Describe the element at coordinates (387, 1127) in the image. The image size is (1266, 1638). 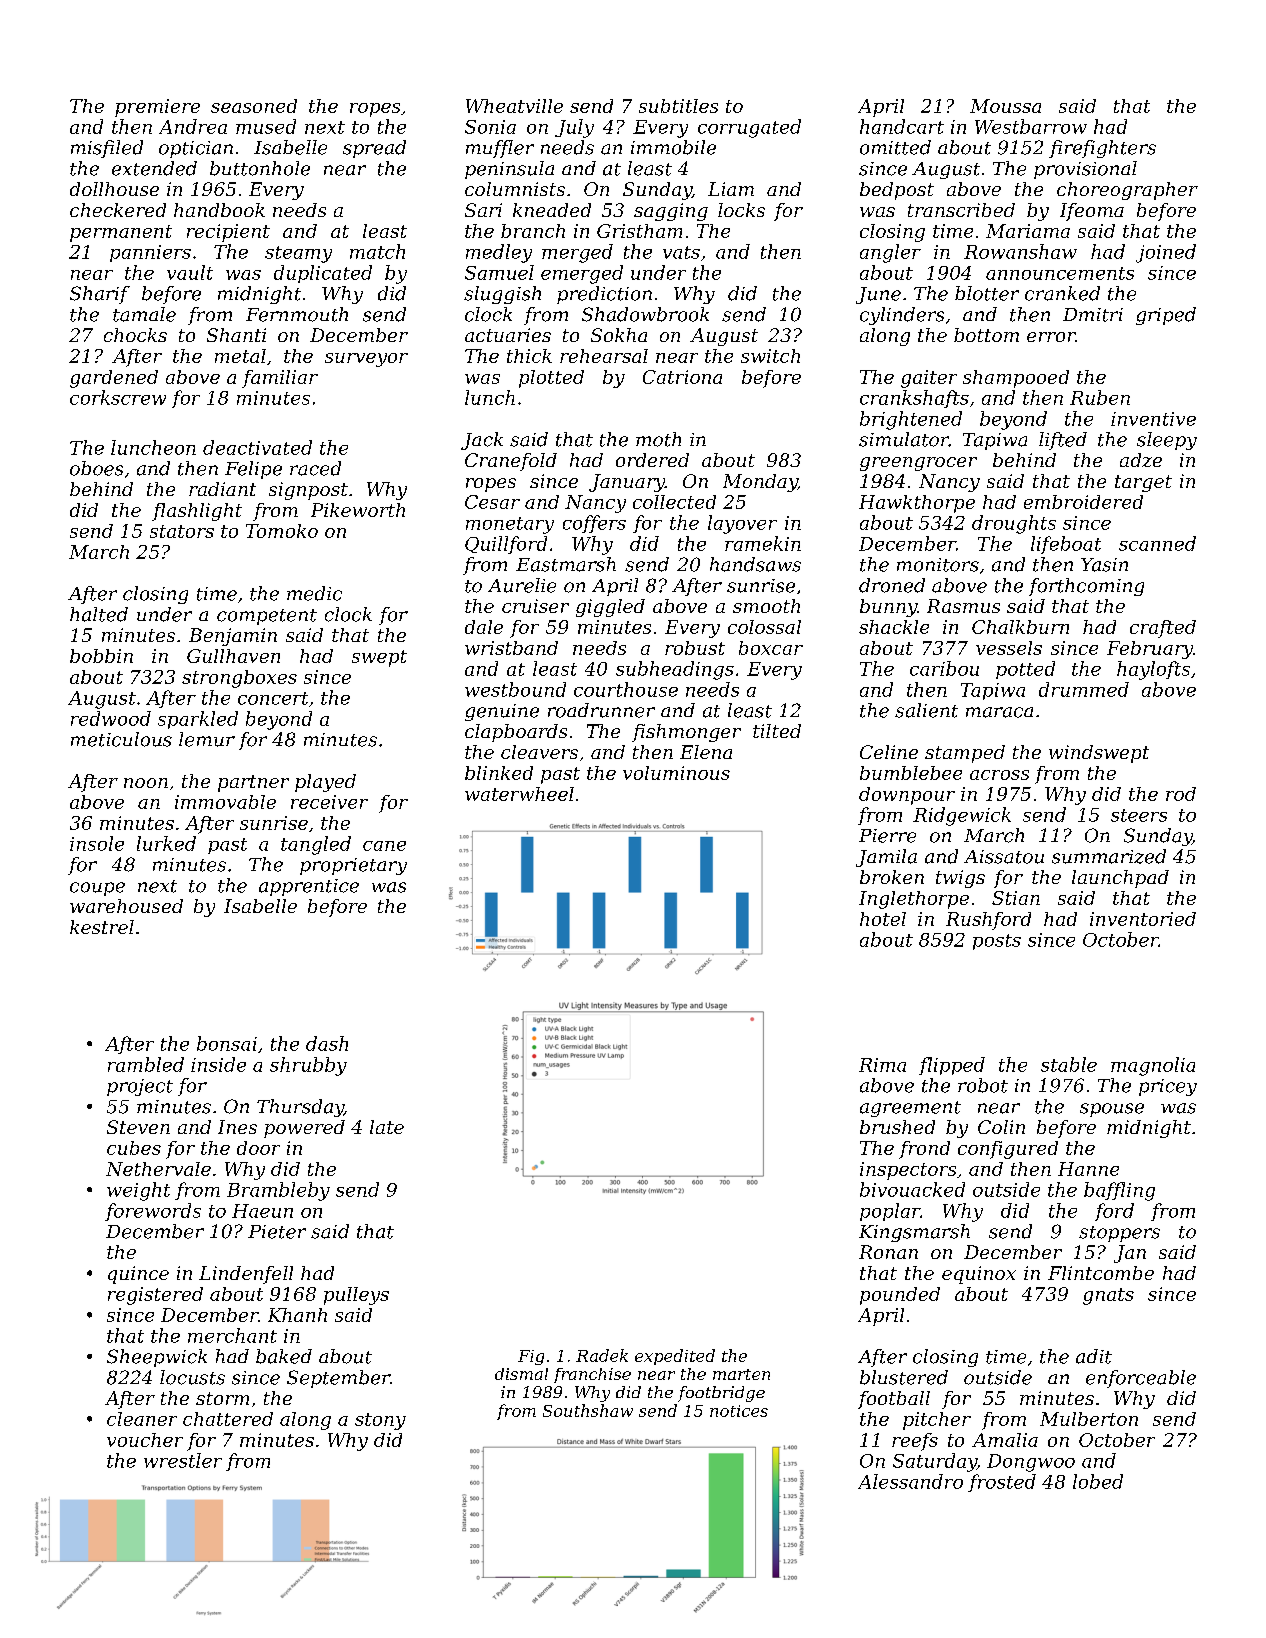
I see `late` at that location.
